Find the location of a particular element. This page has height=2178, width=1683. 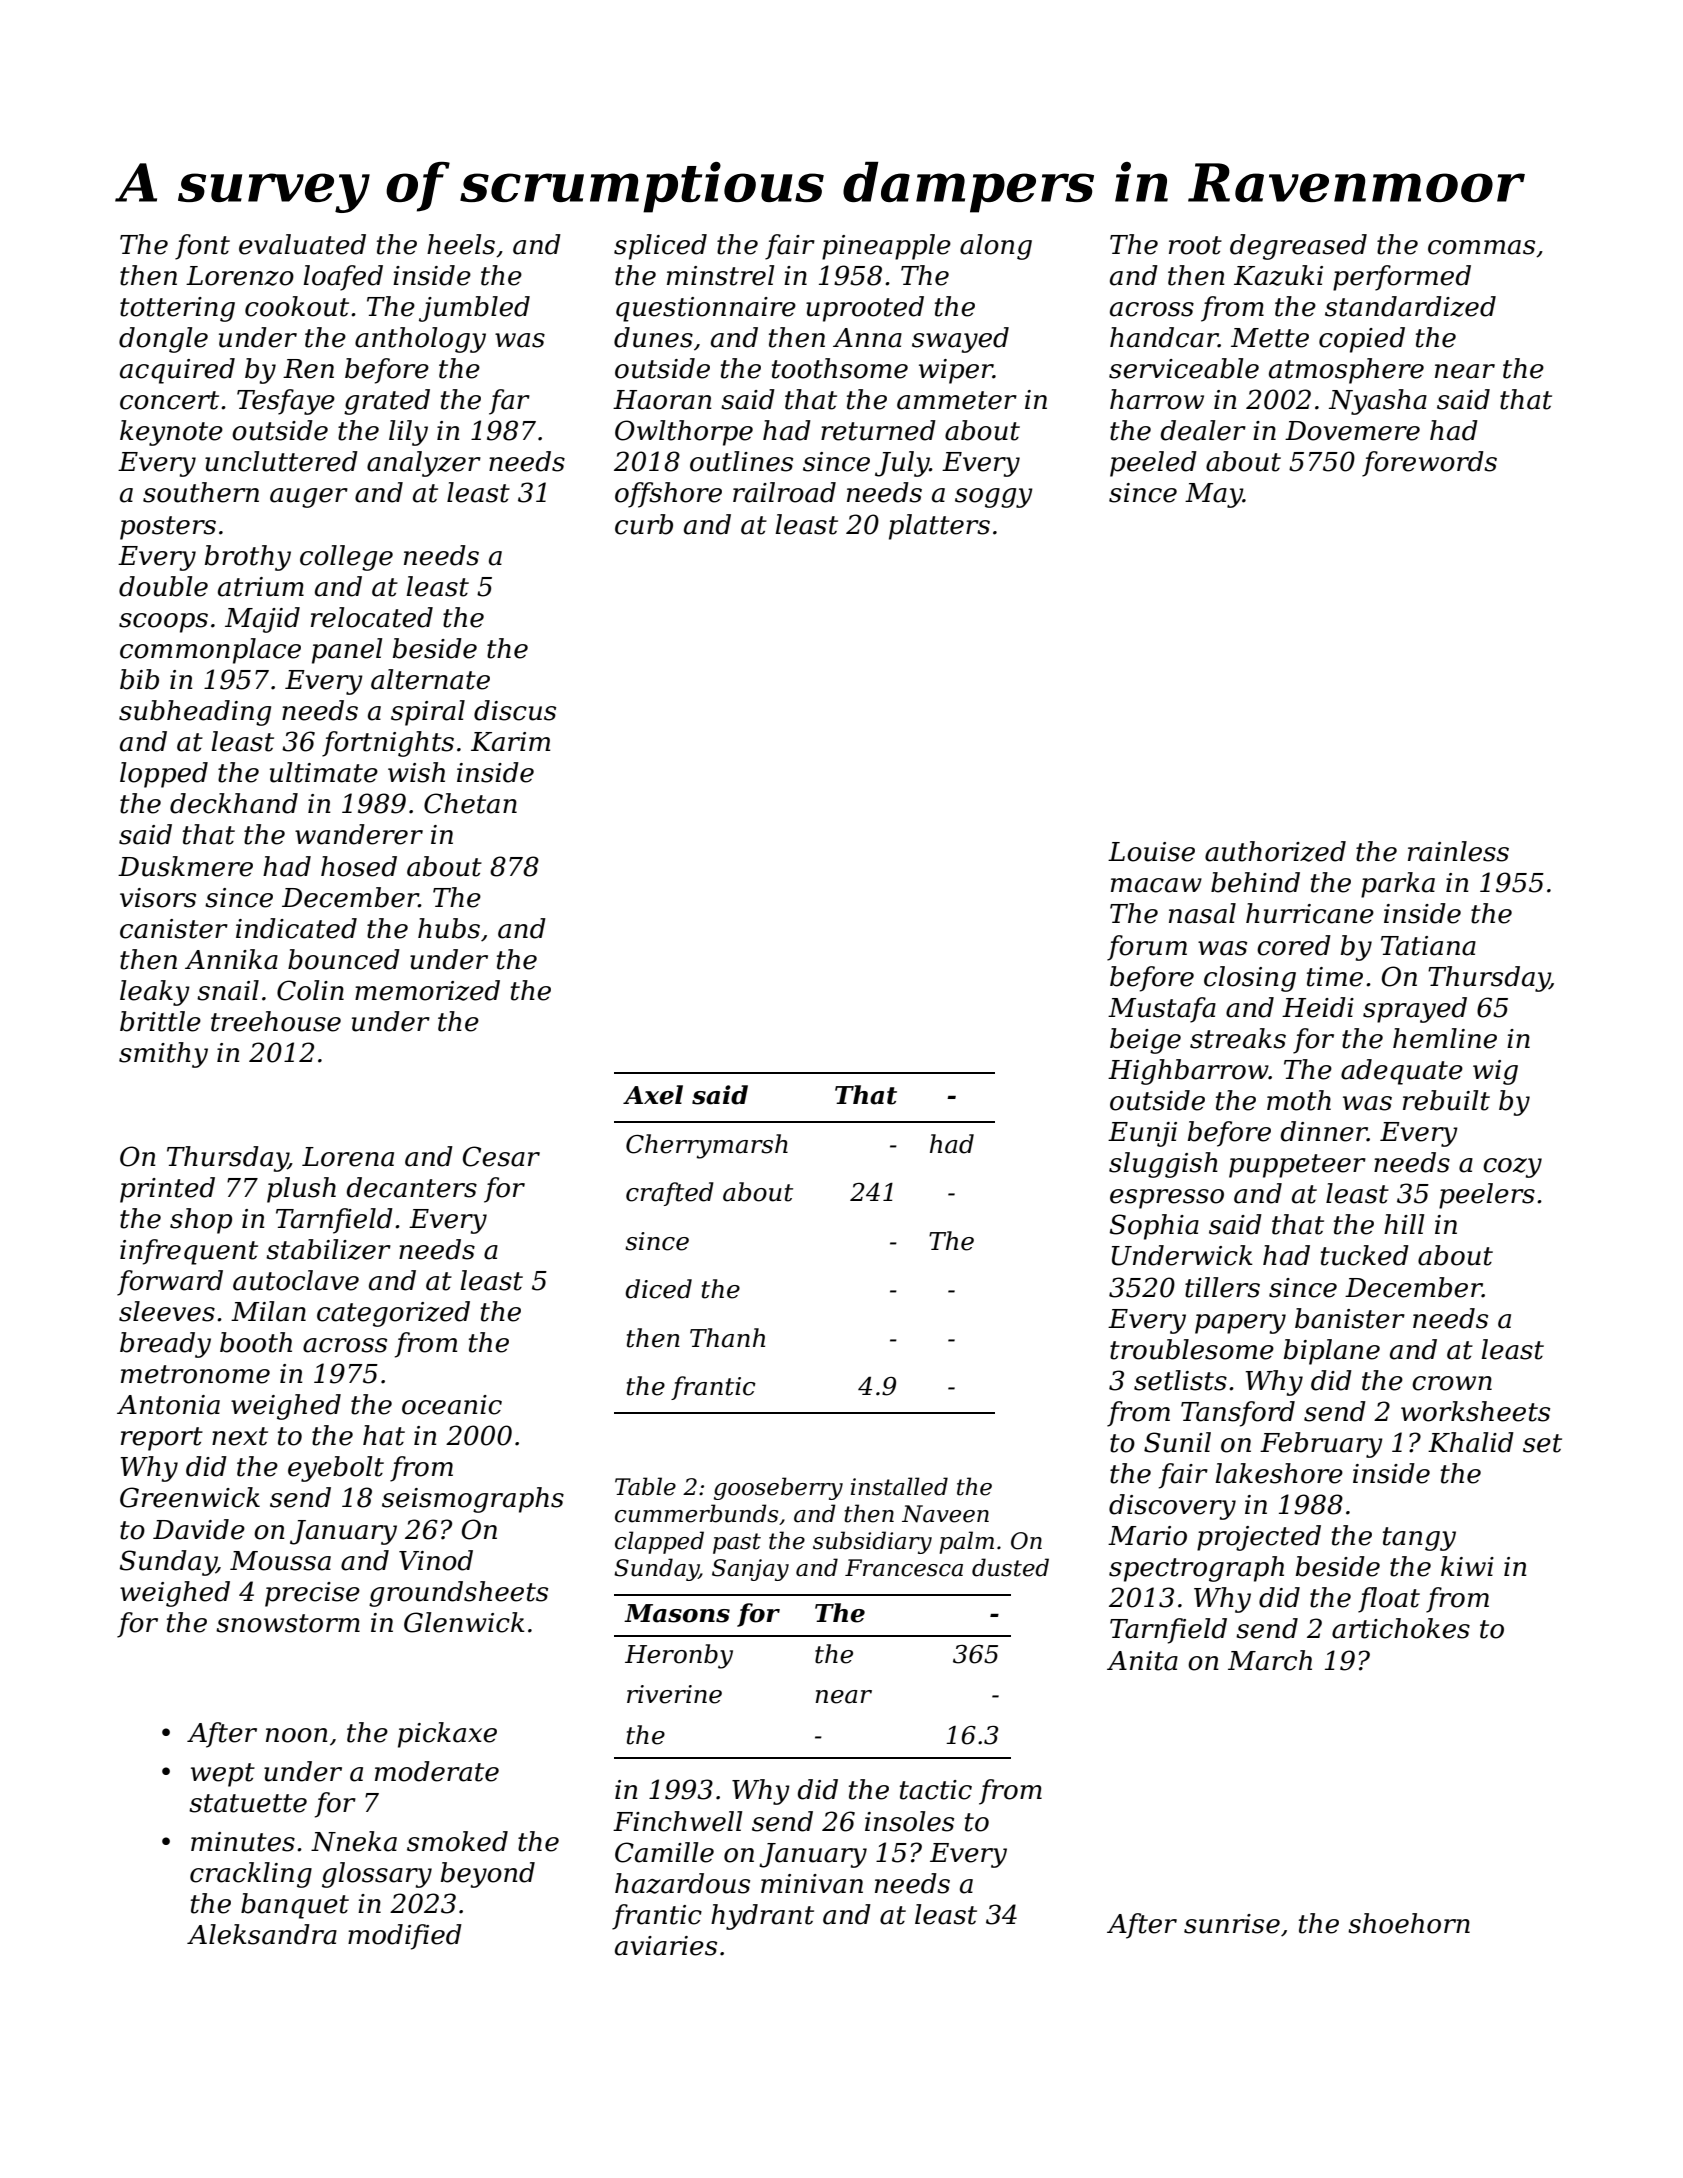

degreased is located at coordinates (1298, 247).
